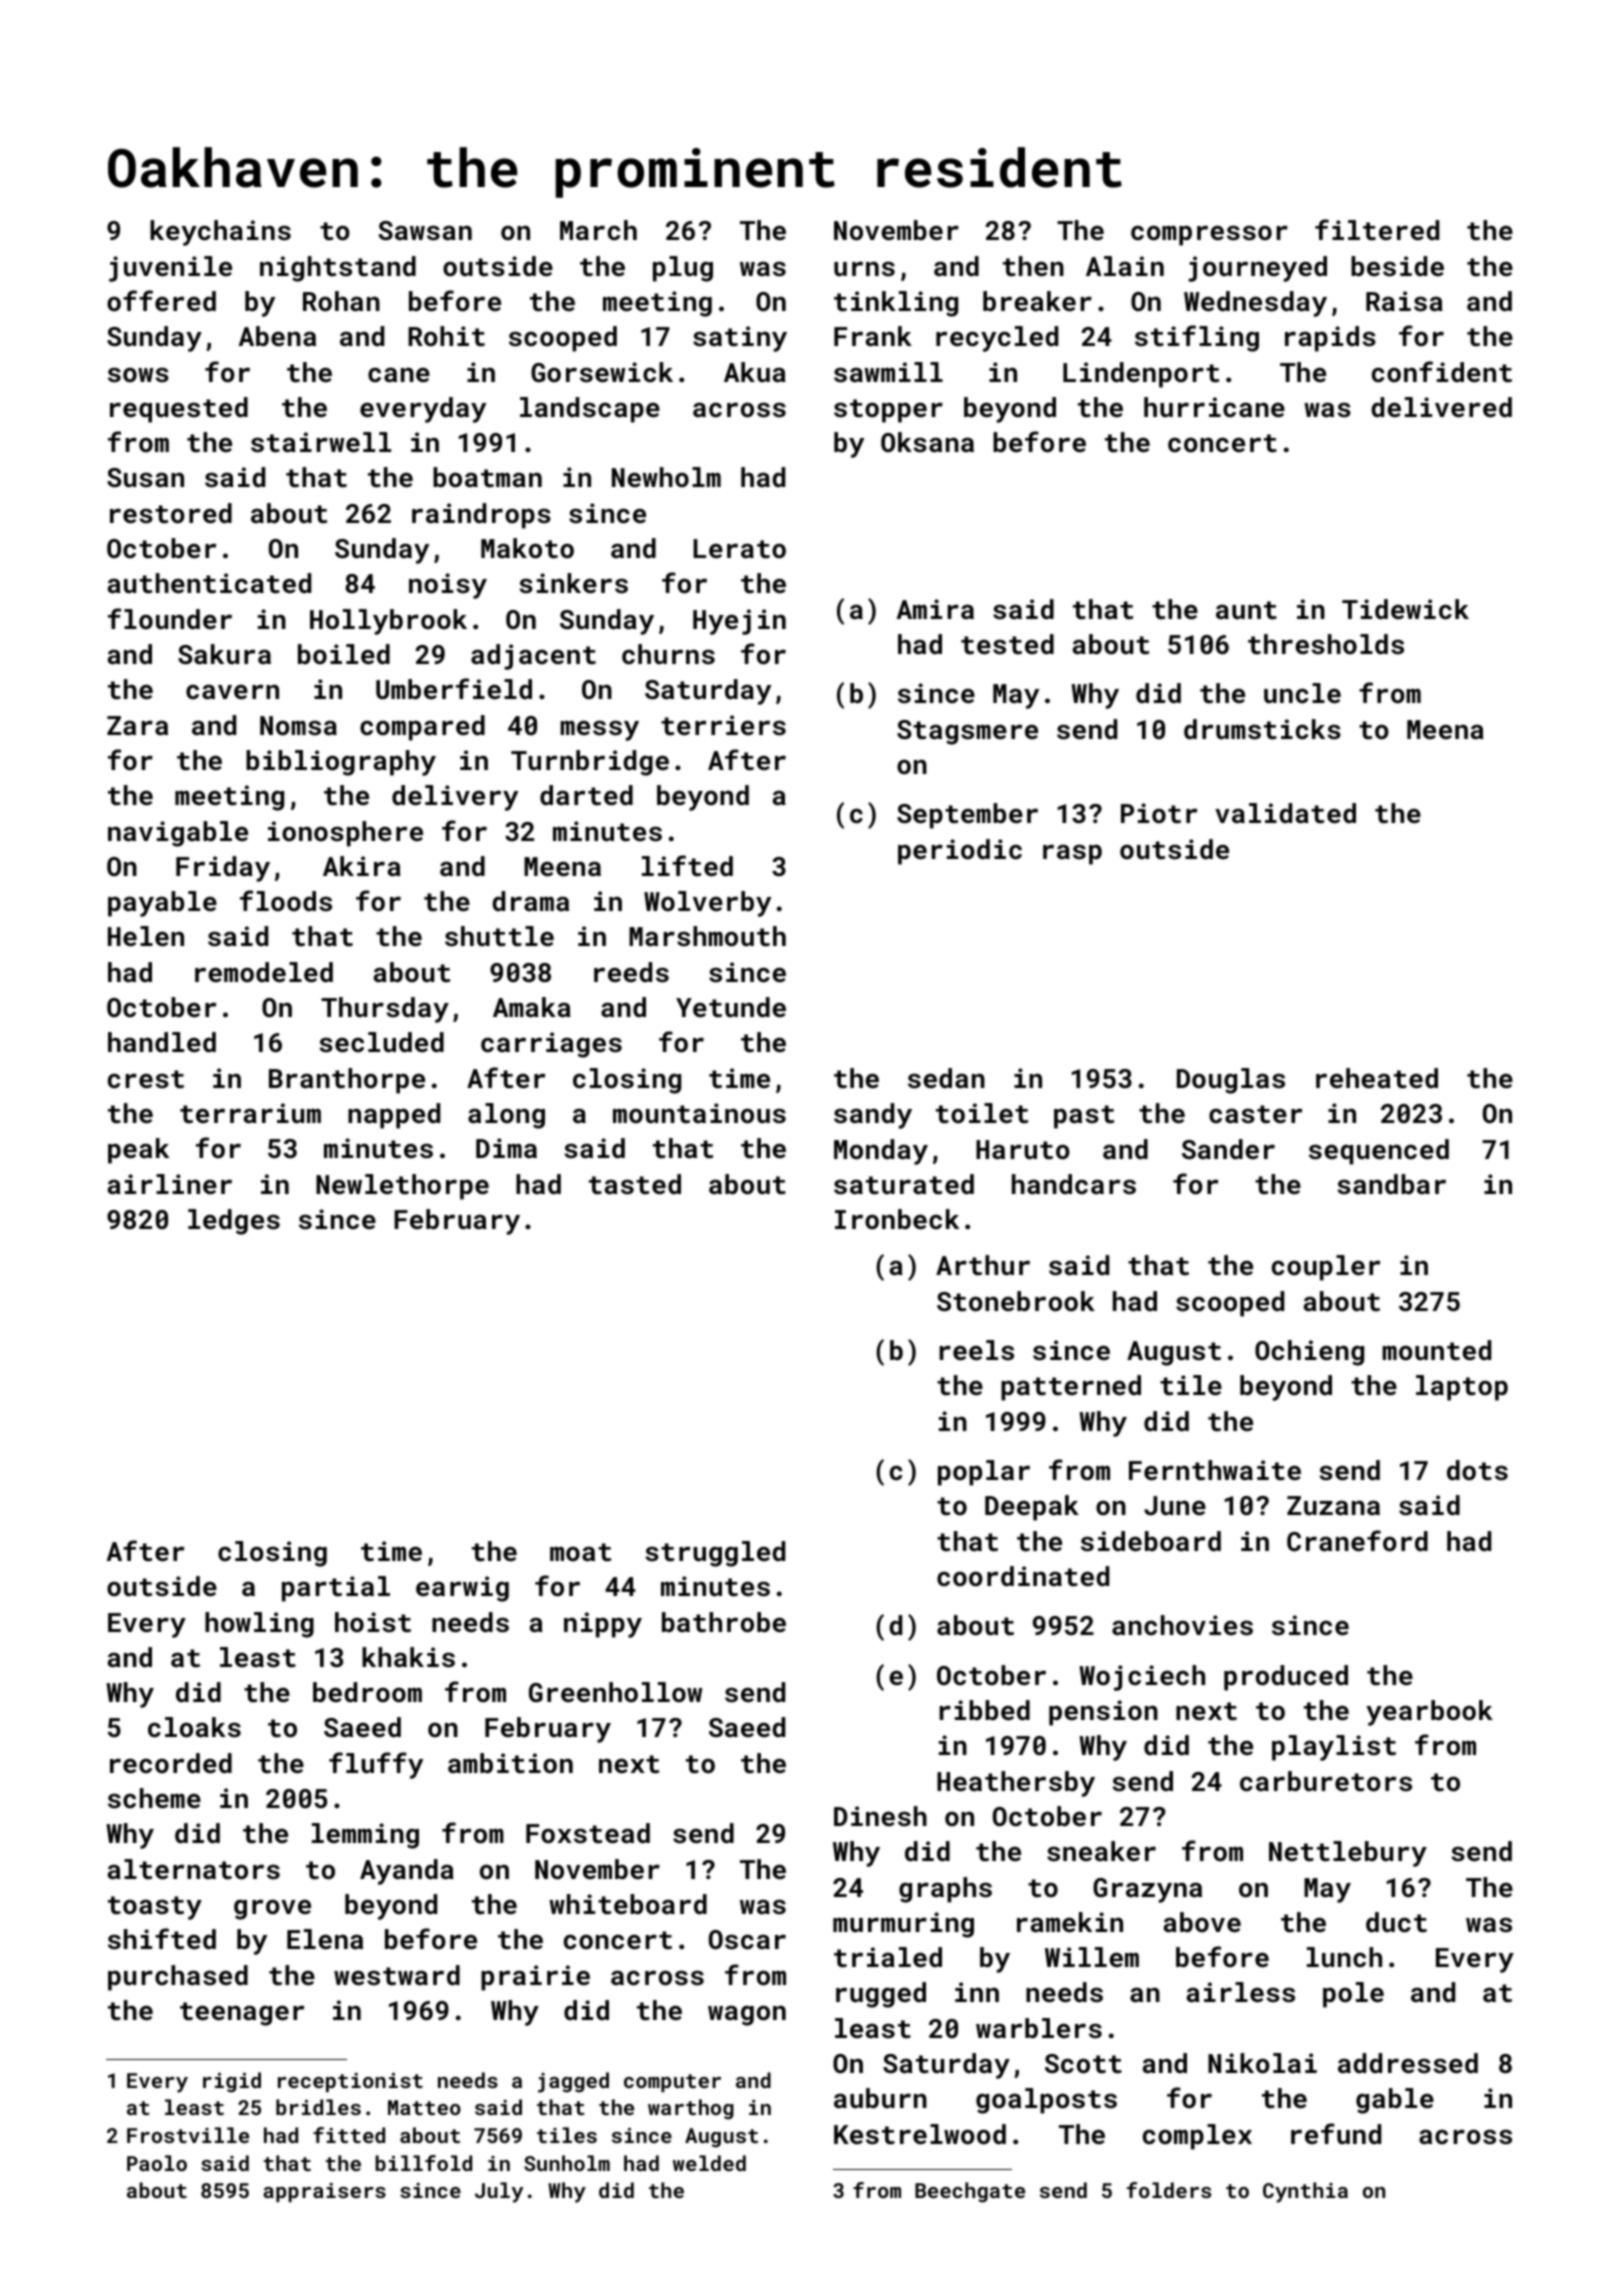  I want to click on ledges, so click(234, 1222).
